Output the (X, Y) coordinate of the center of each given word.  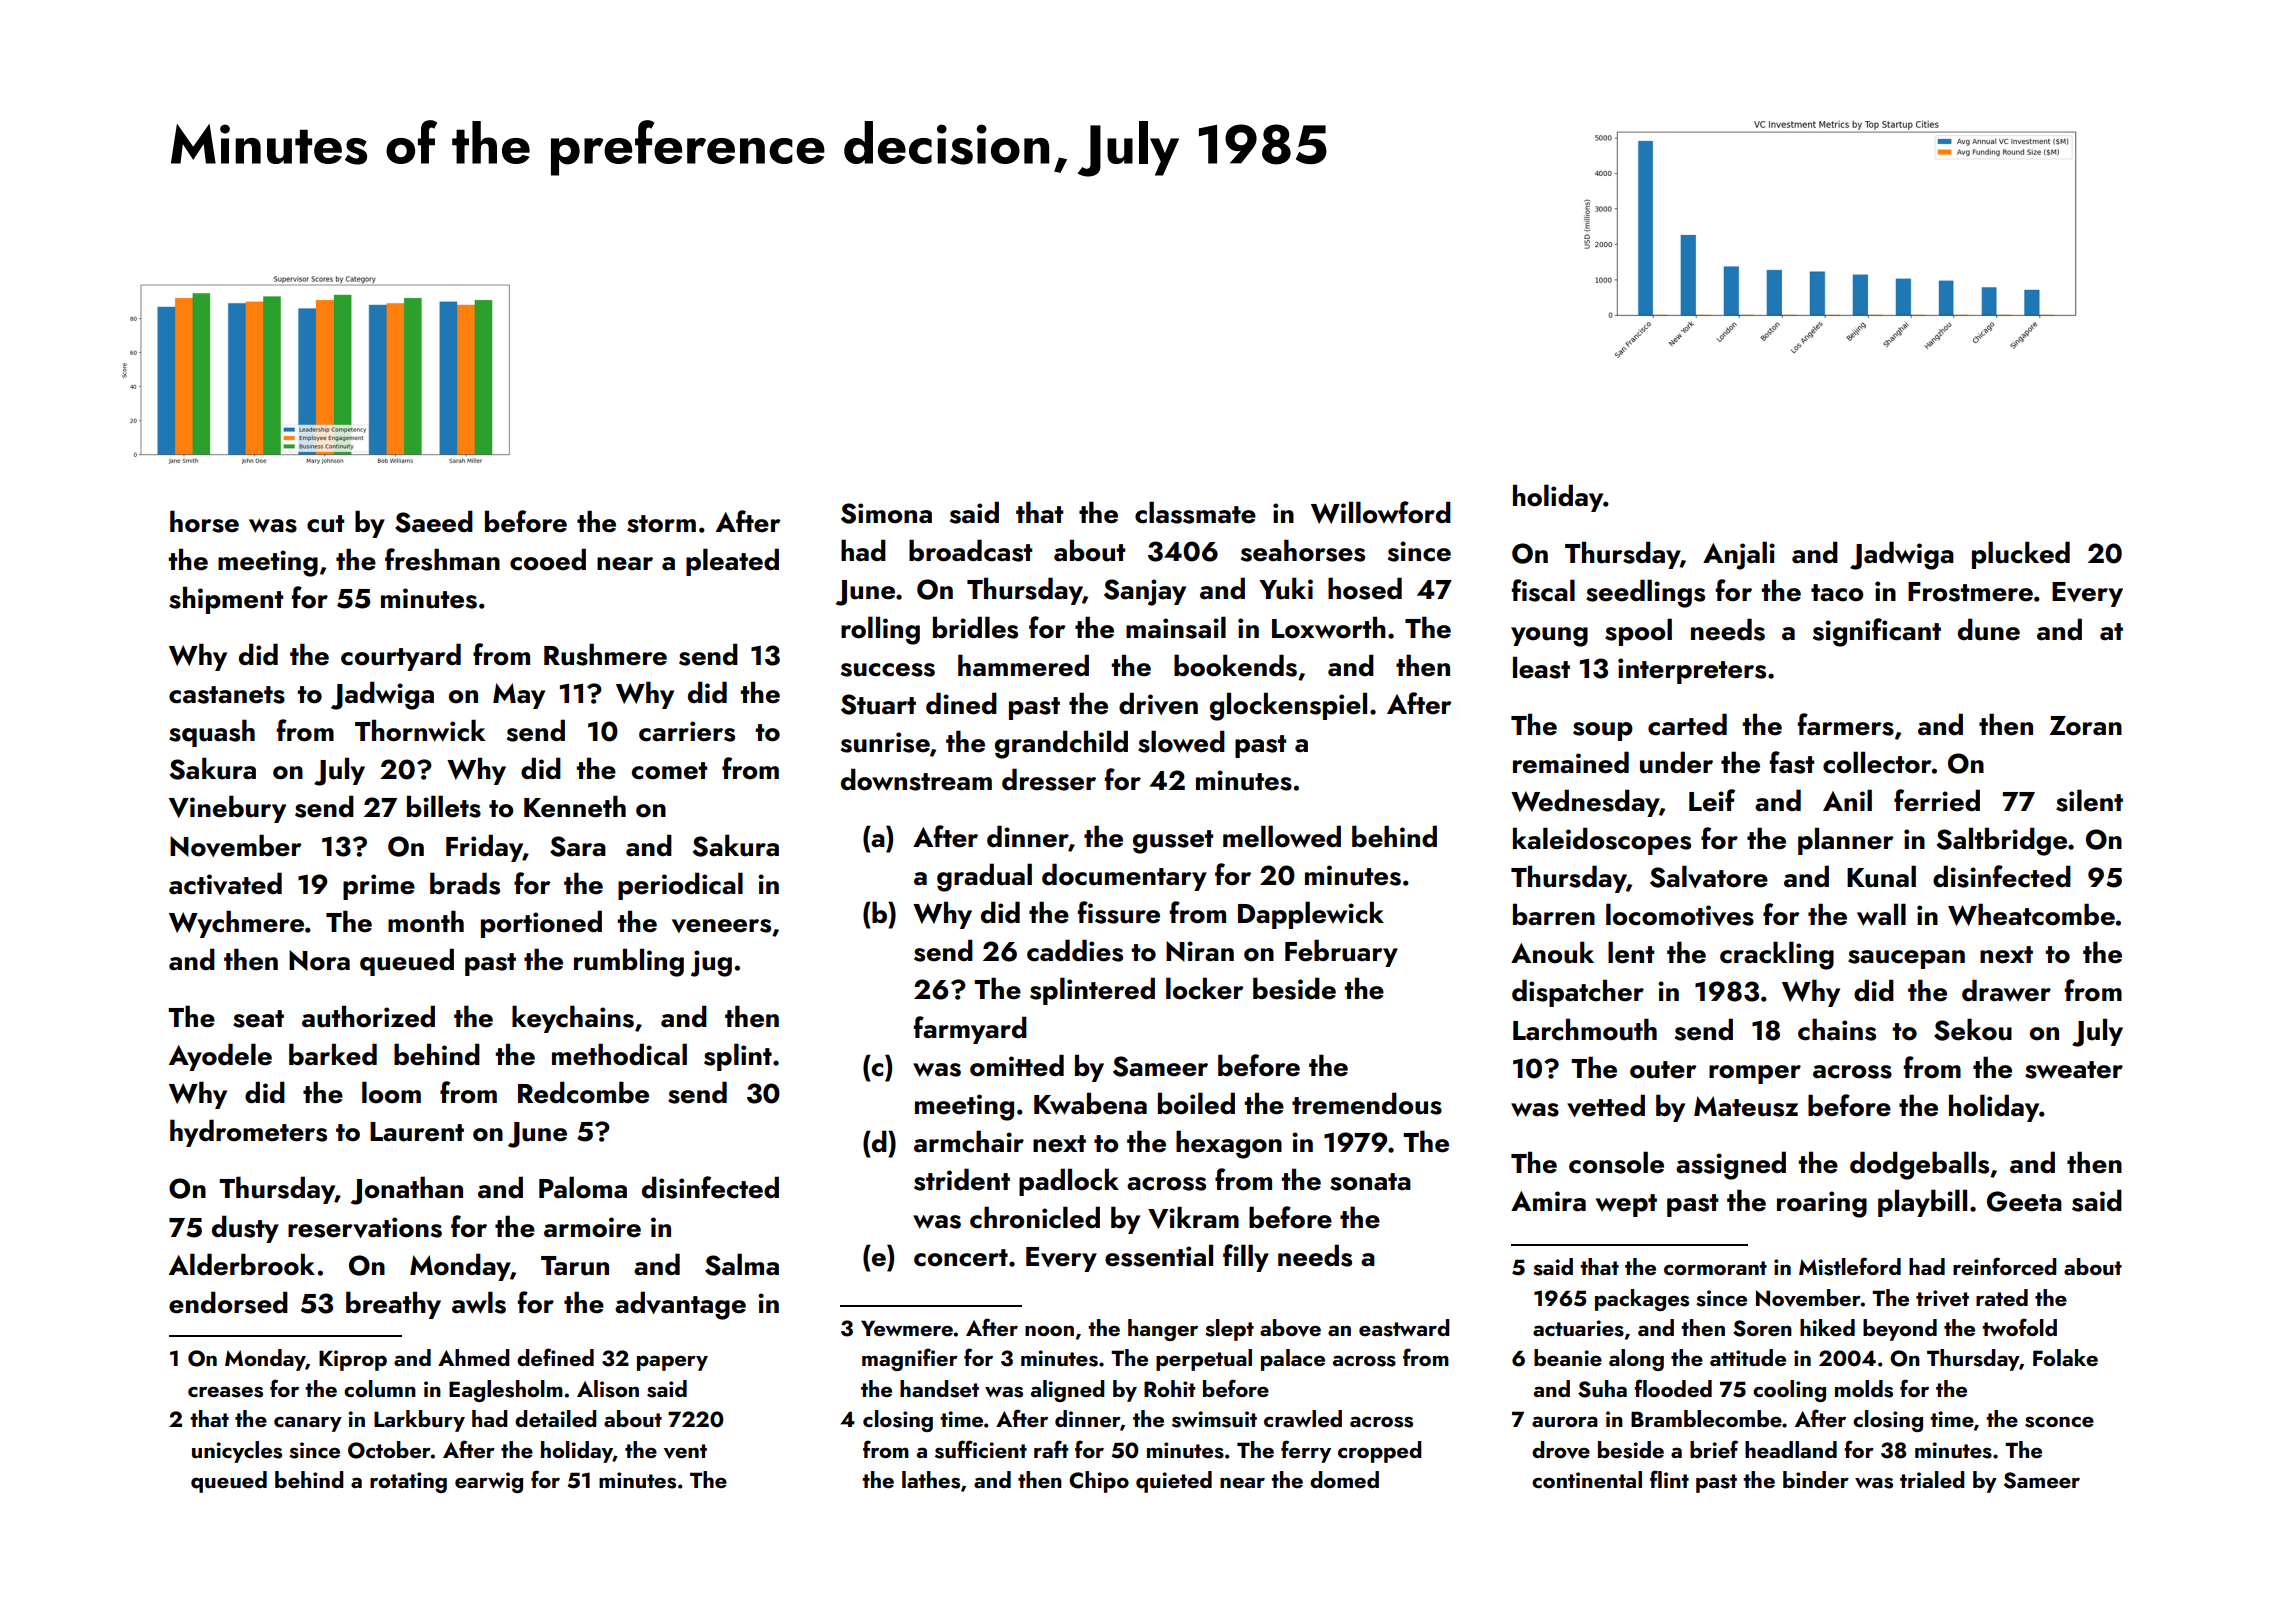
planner (1846, 841)
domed (1344, 1479)
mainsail (1176, 627)
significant (1877, 632)
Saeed (434, 521)
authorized (368, 1016)
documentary (1124, 877)
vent (685, 1451)
